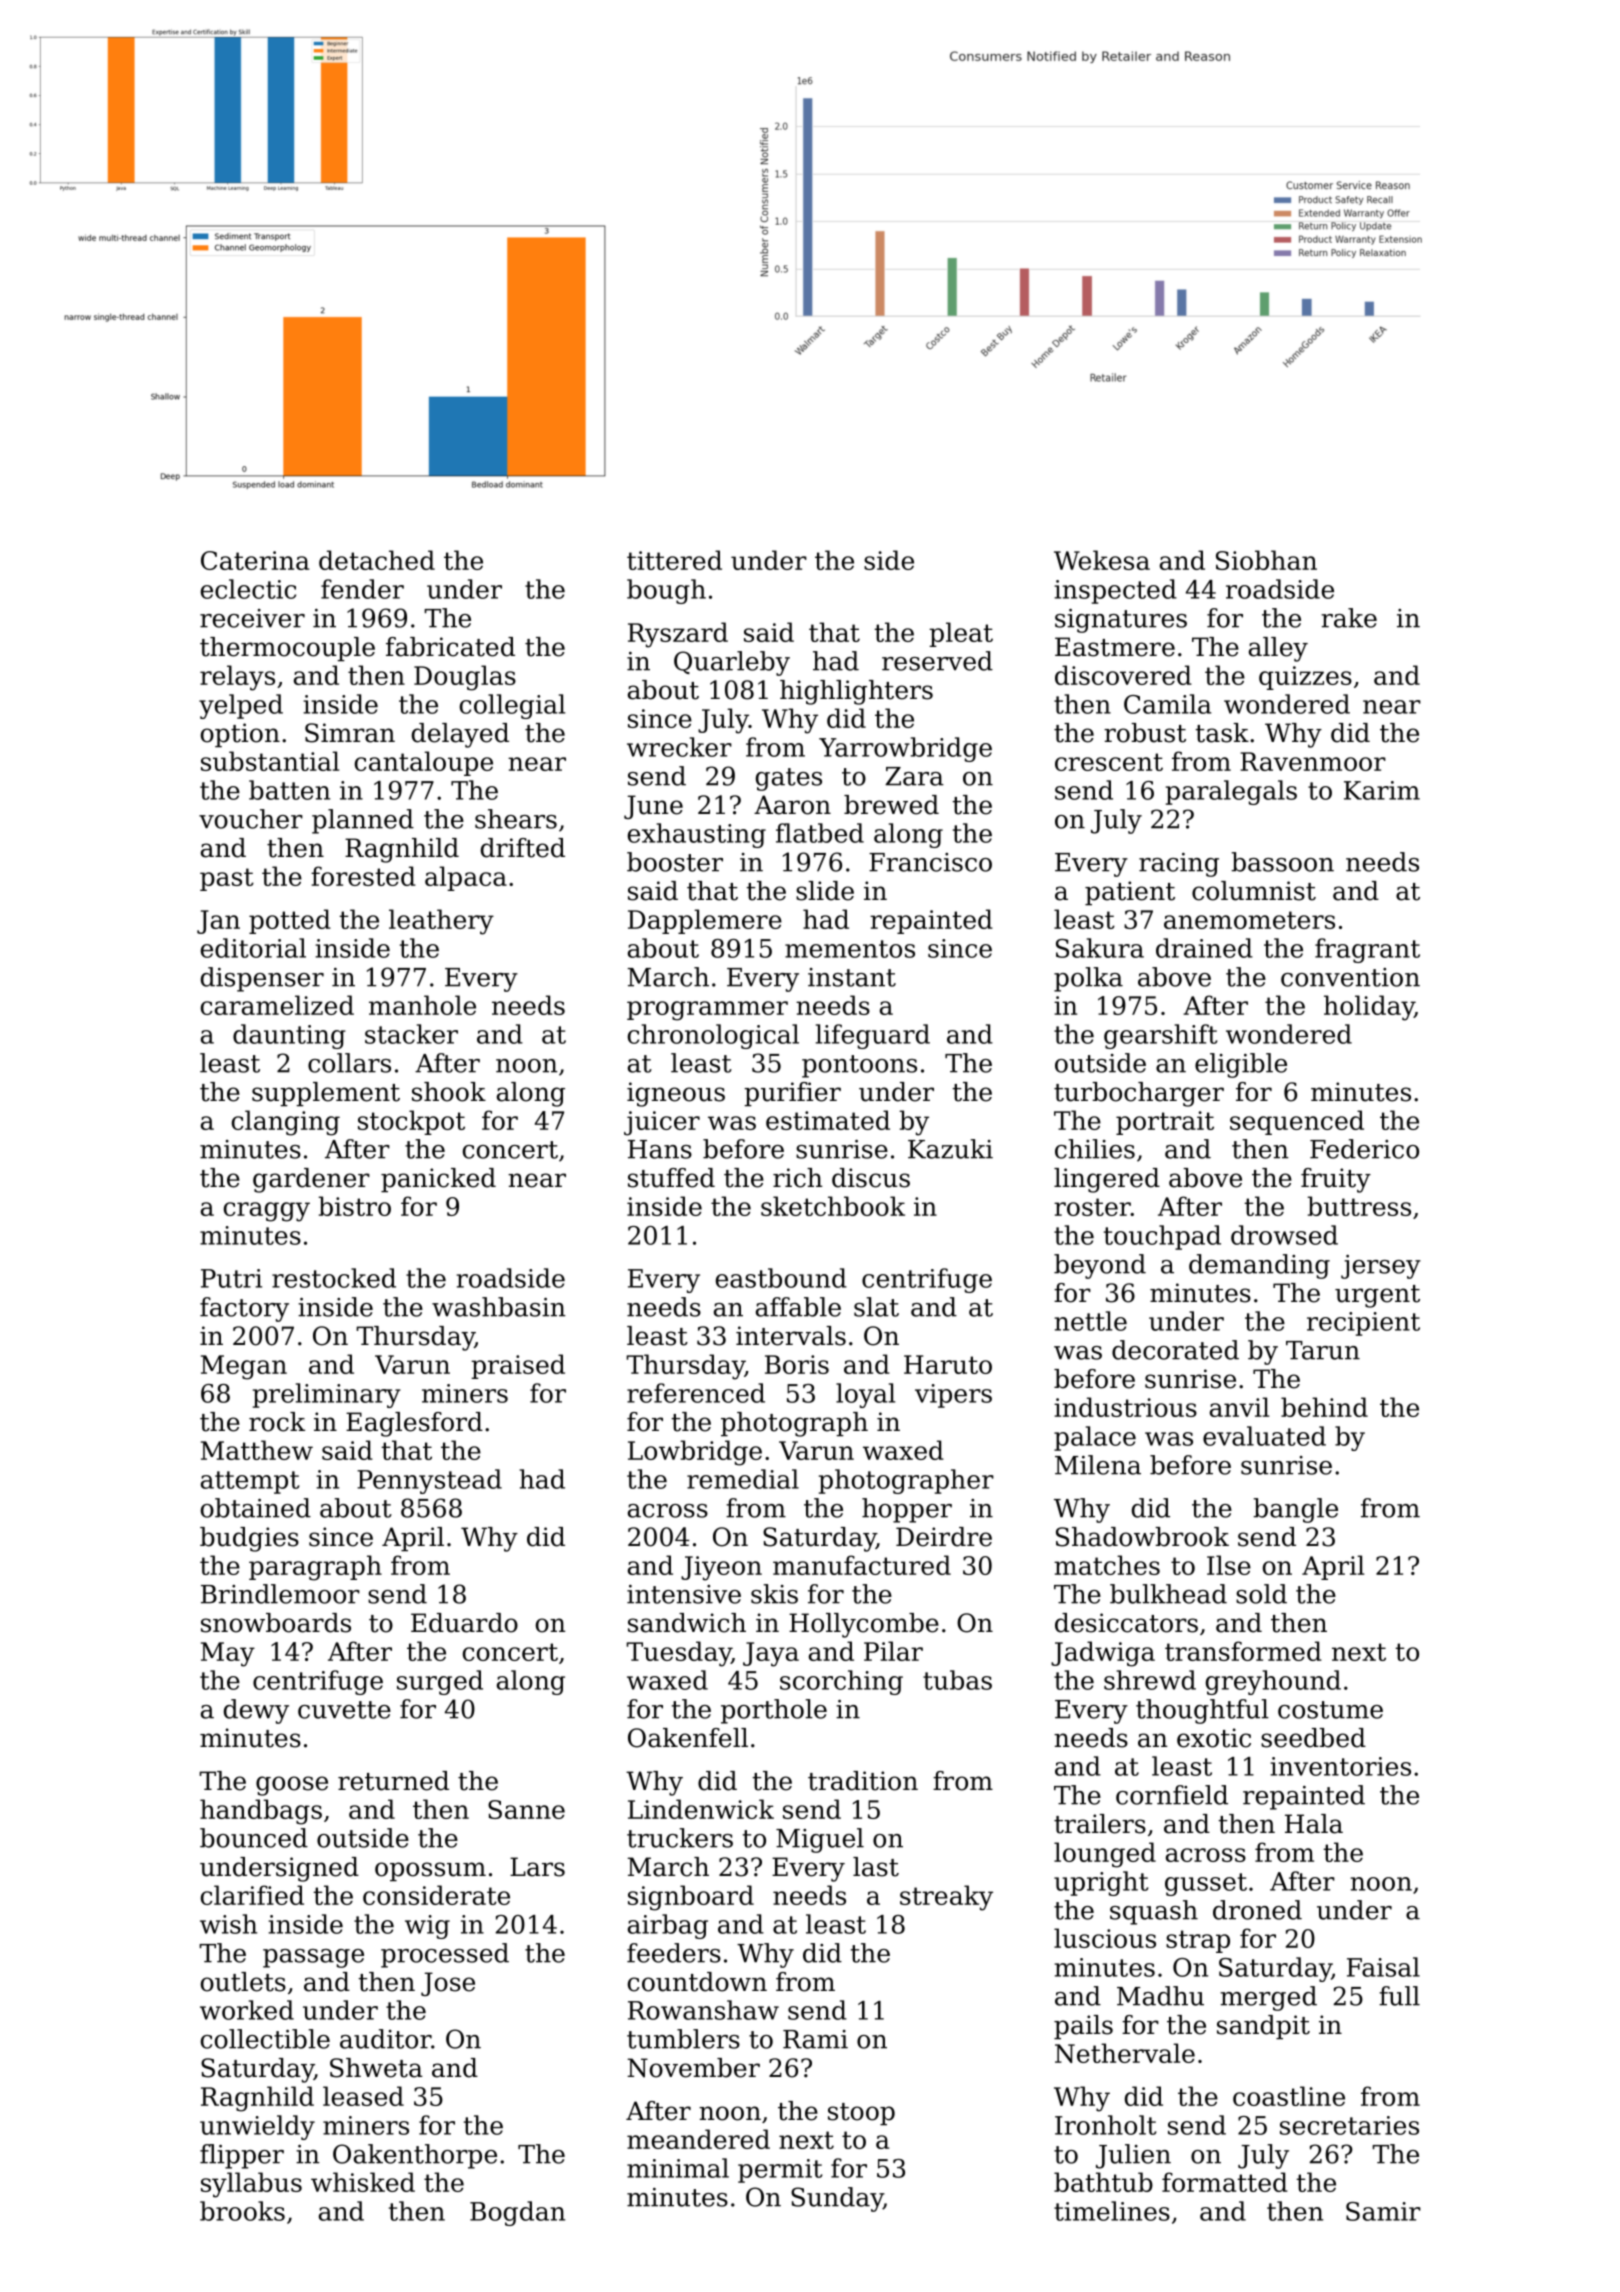 The image size is (1620, 2292). I want to click on Rami, so click(815, 2039).
